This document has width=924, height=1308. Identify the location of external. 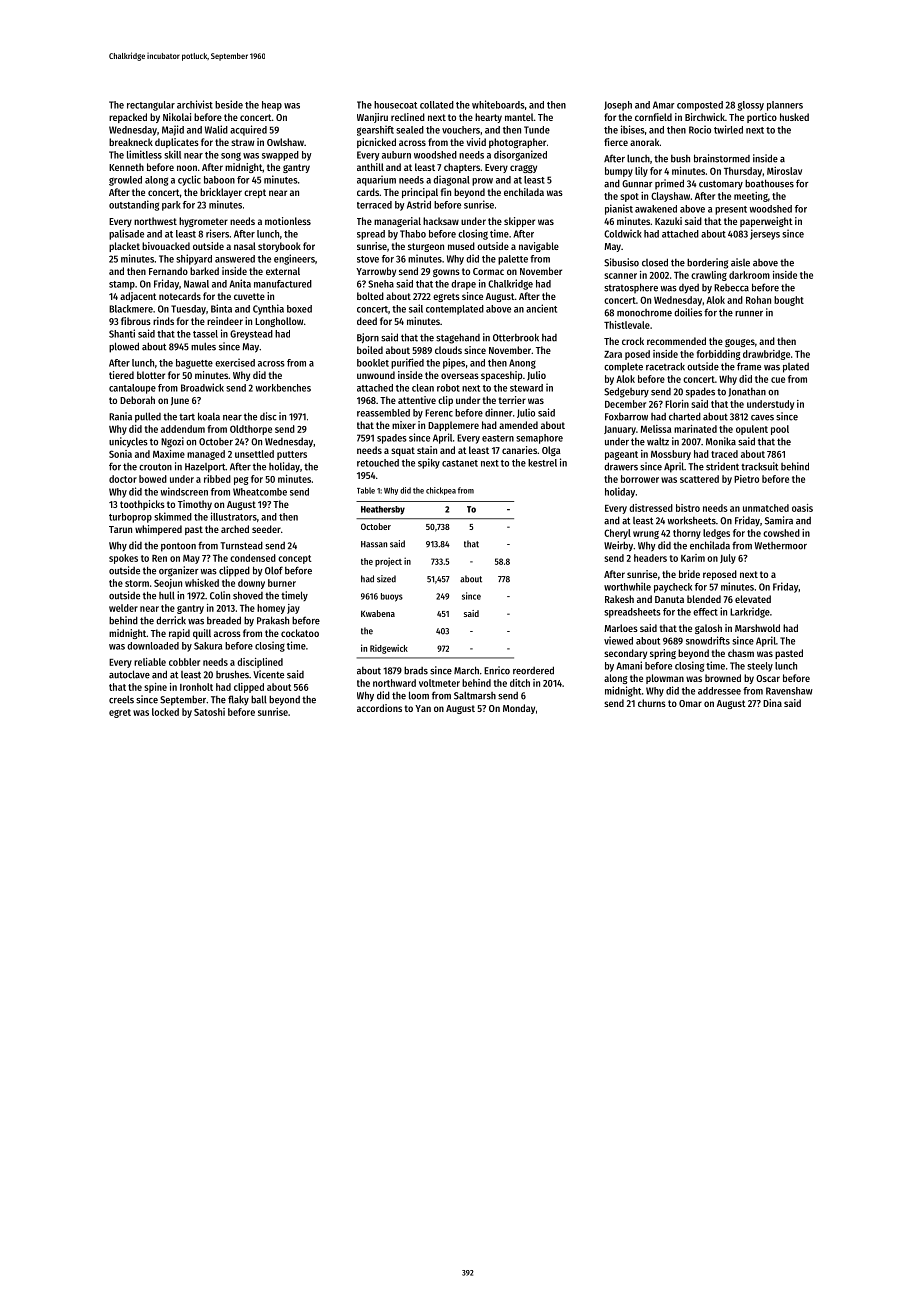
(283, 271).
